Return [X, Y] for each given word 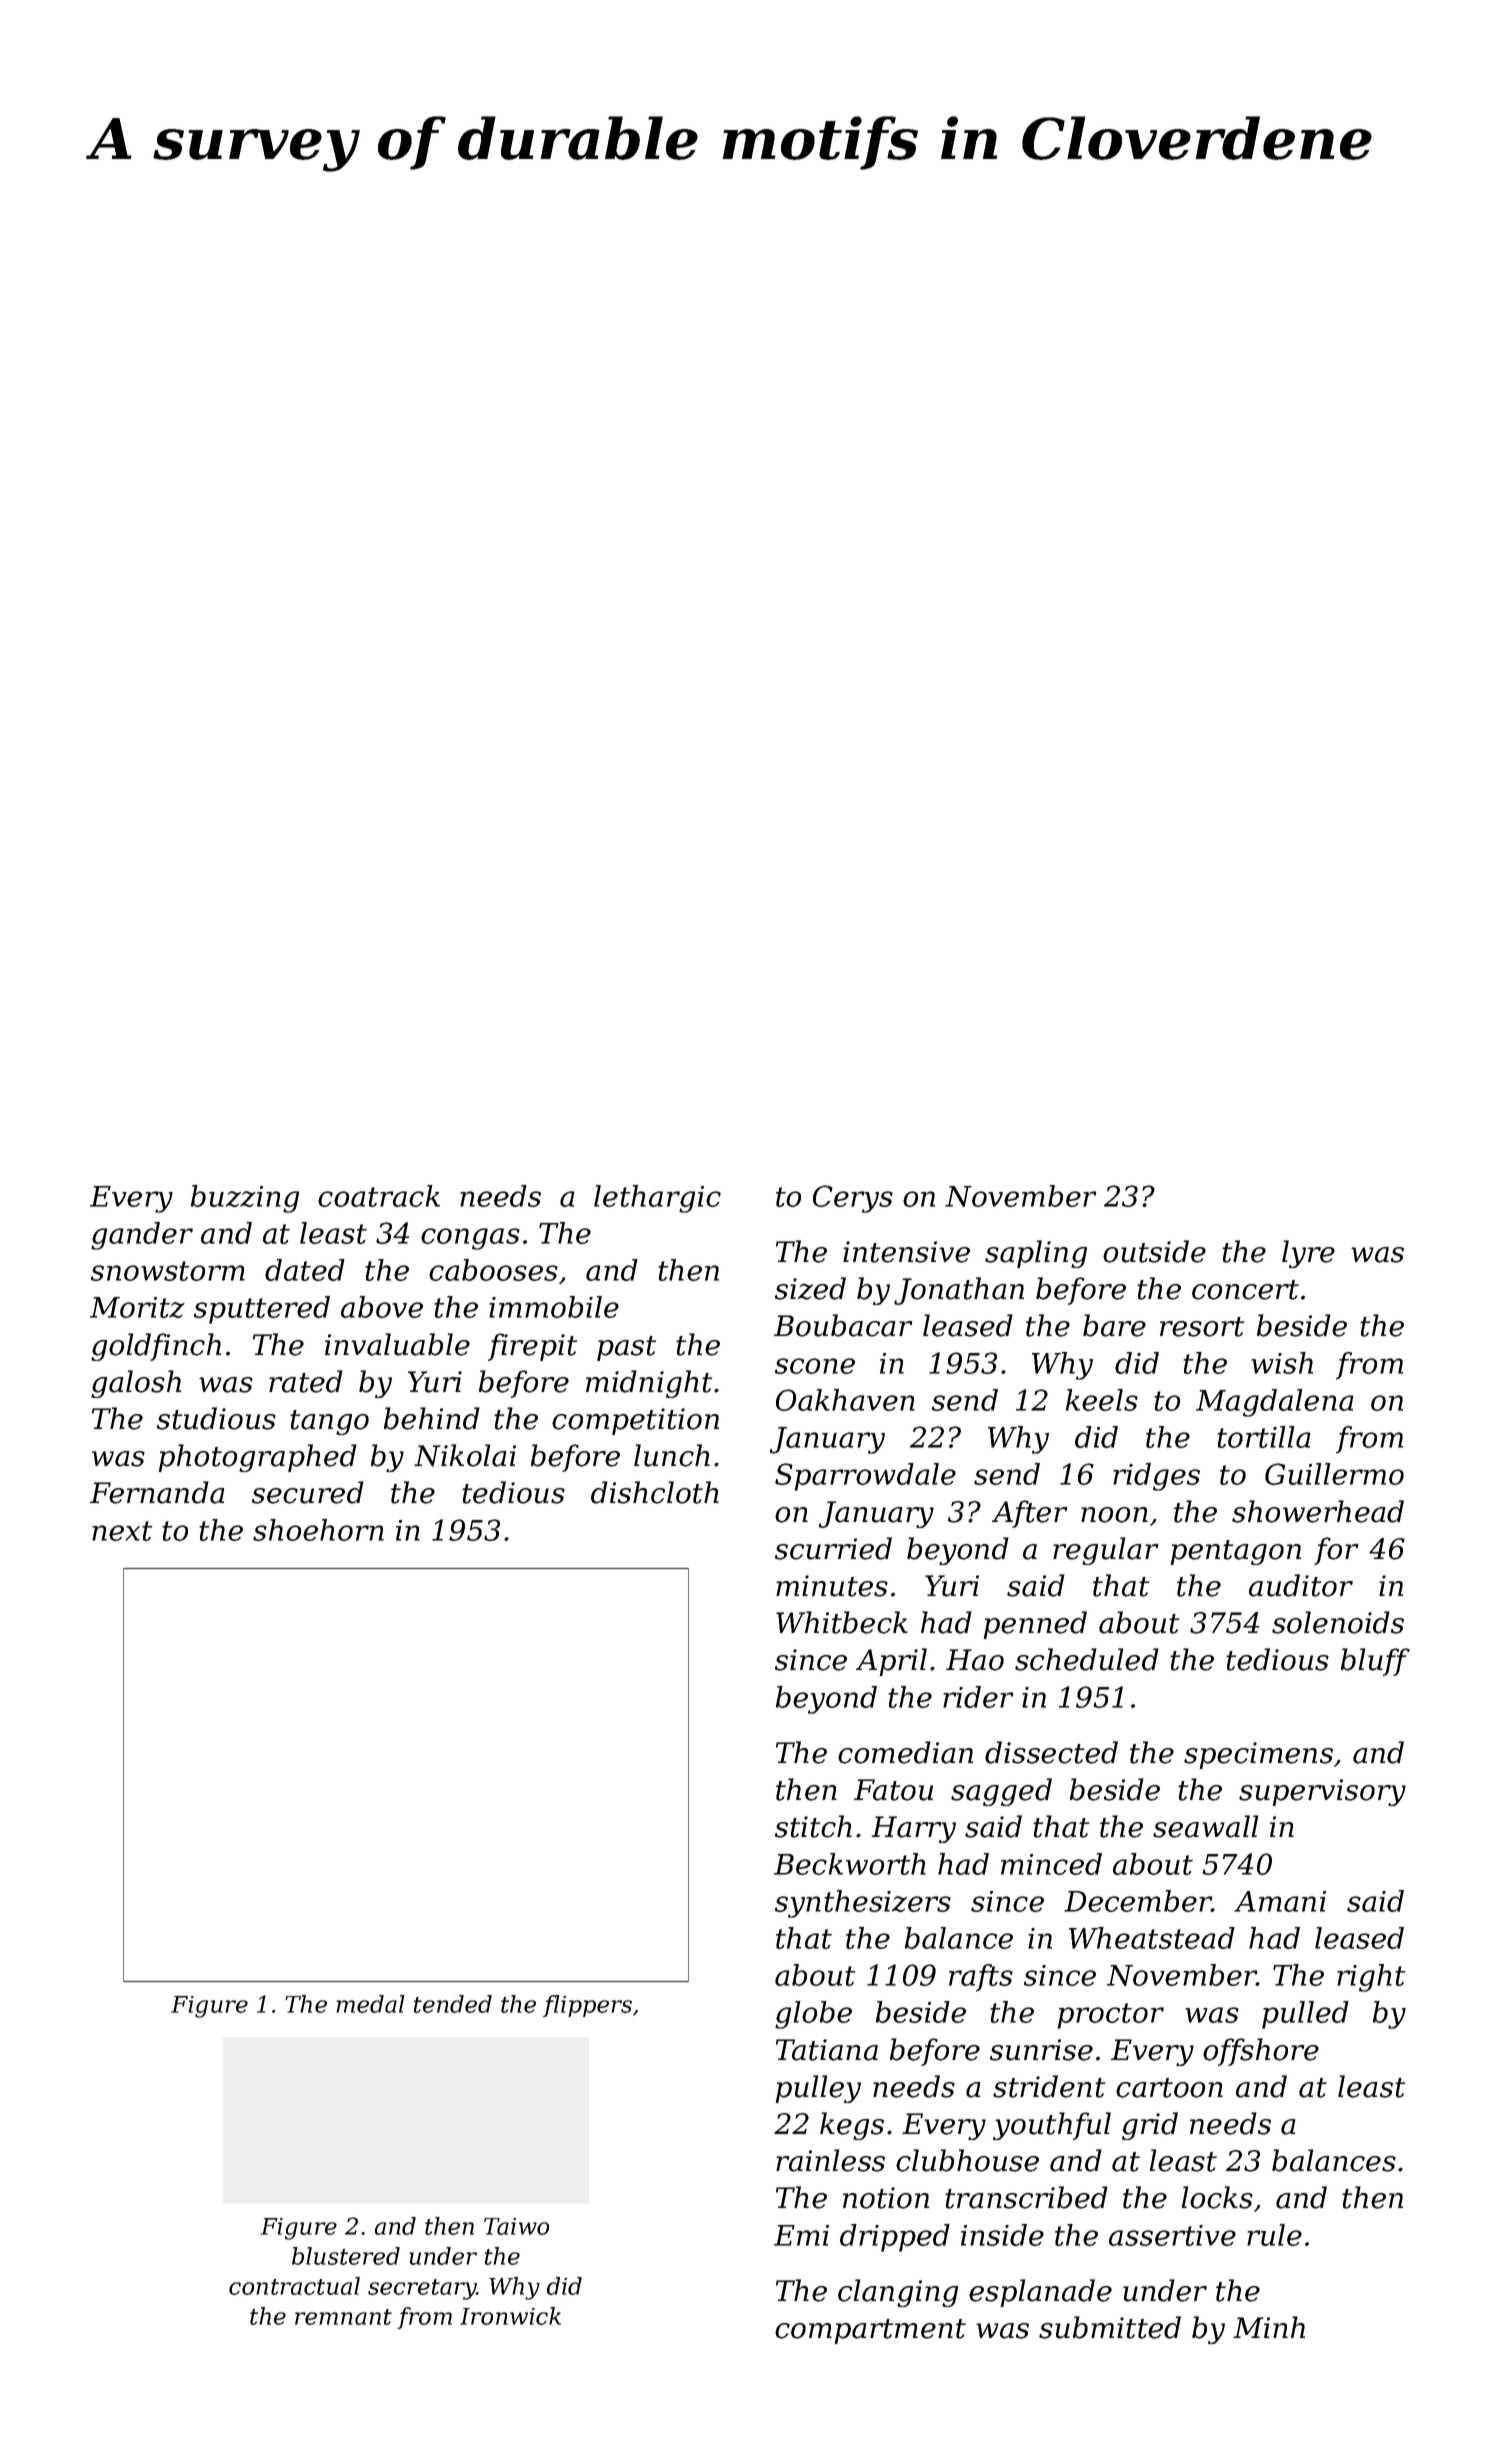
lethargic [657, 1199]
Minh [1269, 2327]
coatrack [379, 1196]
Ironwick [510, 2316]
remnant [343, 2317]
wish [1282, 1363]
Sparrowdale [865, 1477]
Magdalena [1275, 1403]
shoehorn [318, 1530]
